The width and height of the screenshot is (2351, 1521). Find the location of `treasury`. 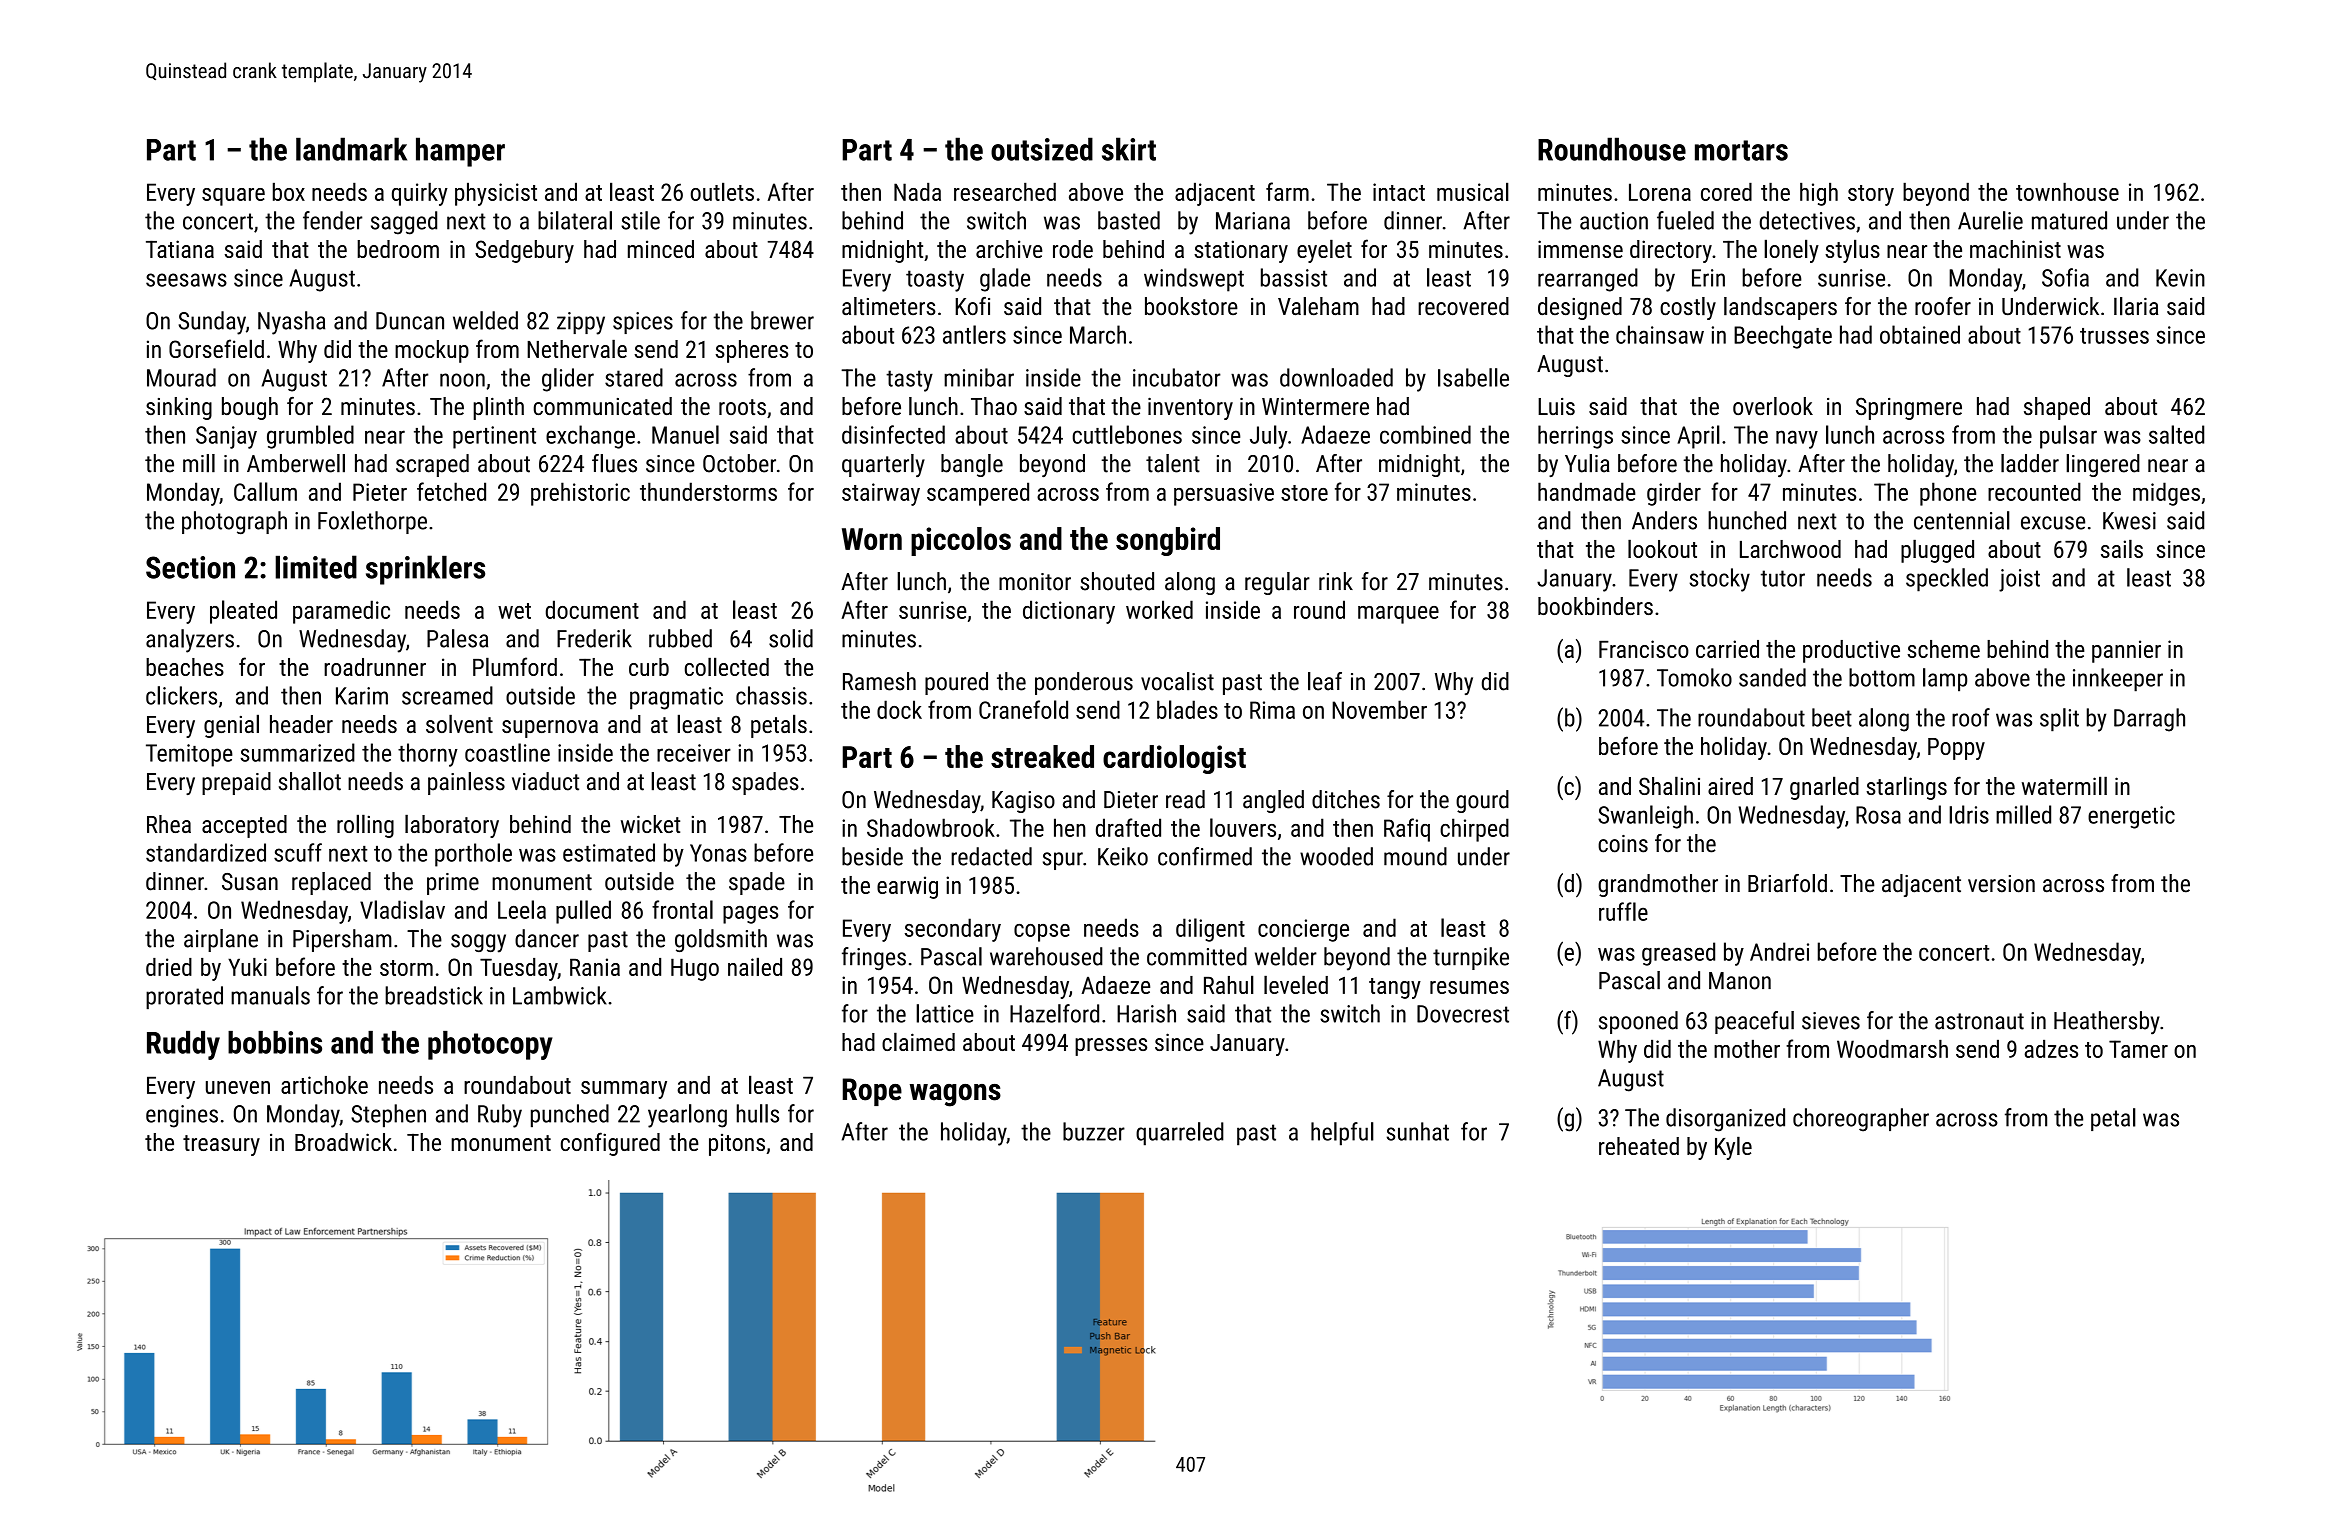

treasury is located at coordinates (221, 1145).
